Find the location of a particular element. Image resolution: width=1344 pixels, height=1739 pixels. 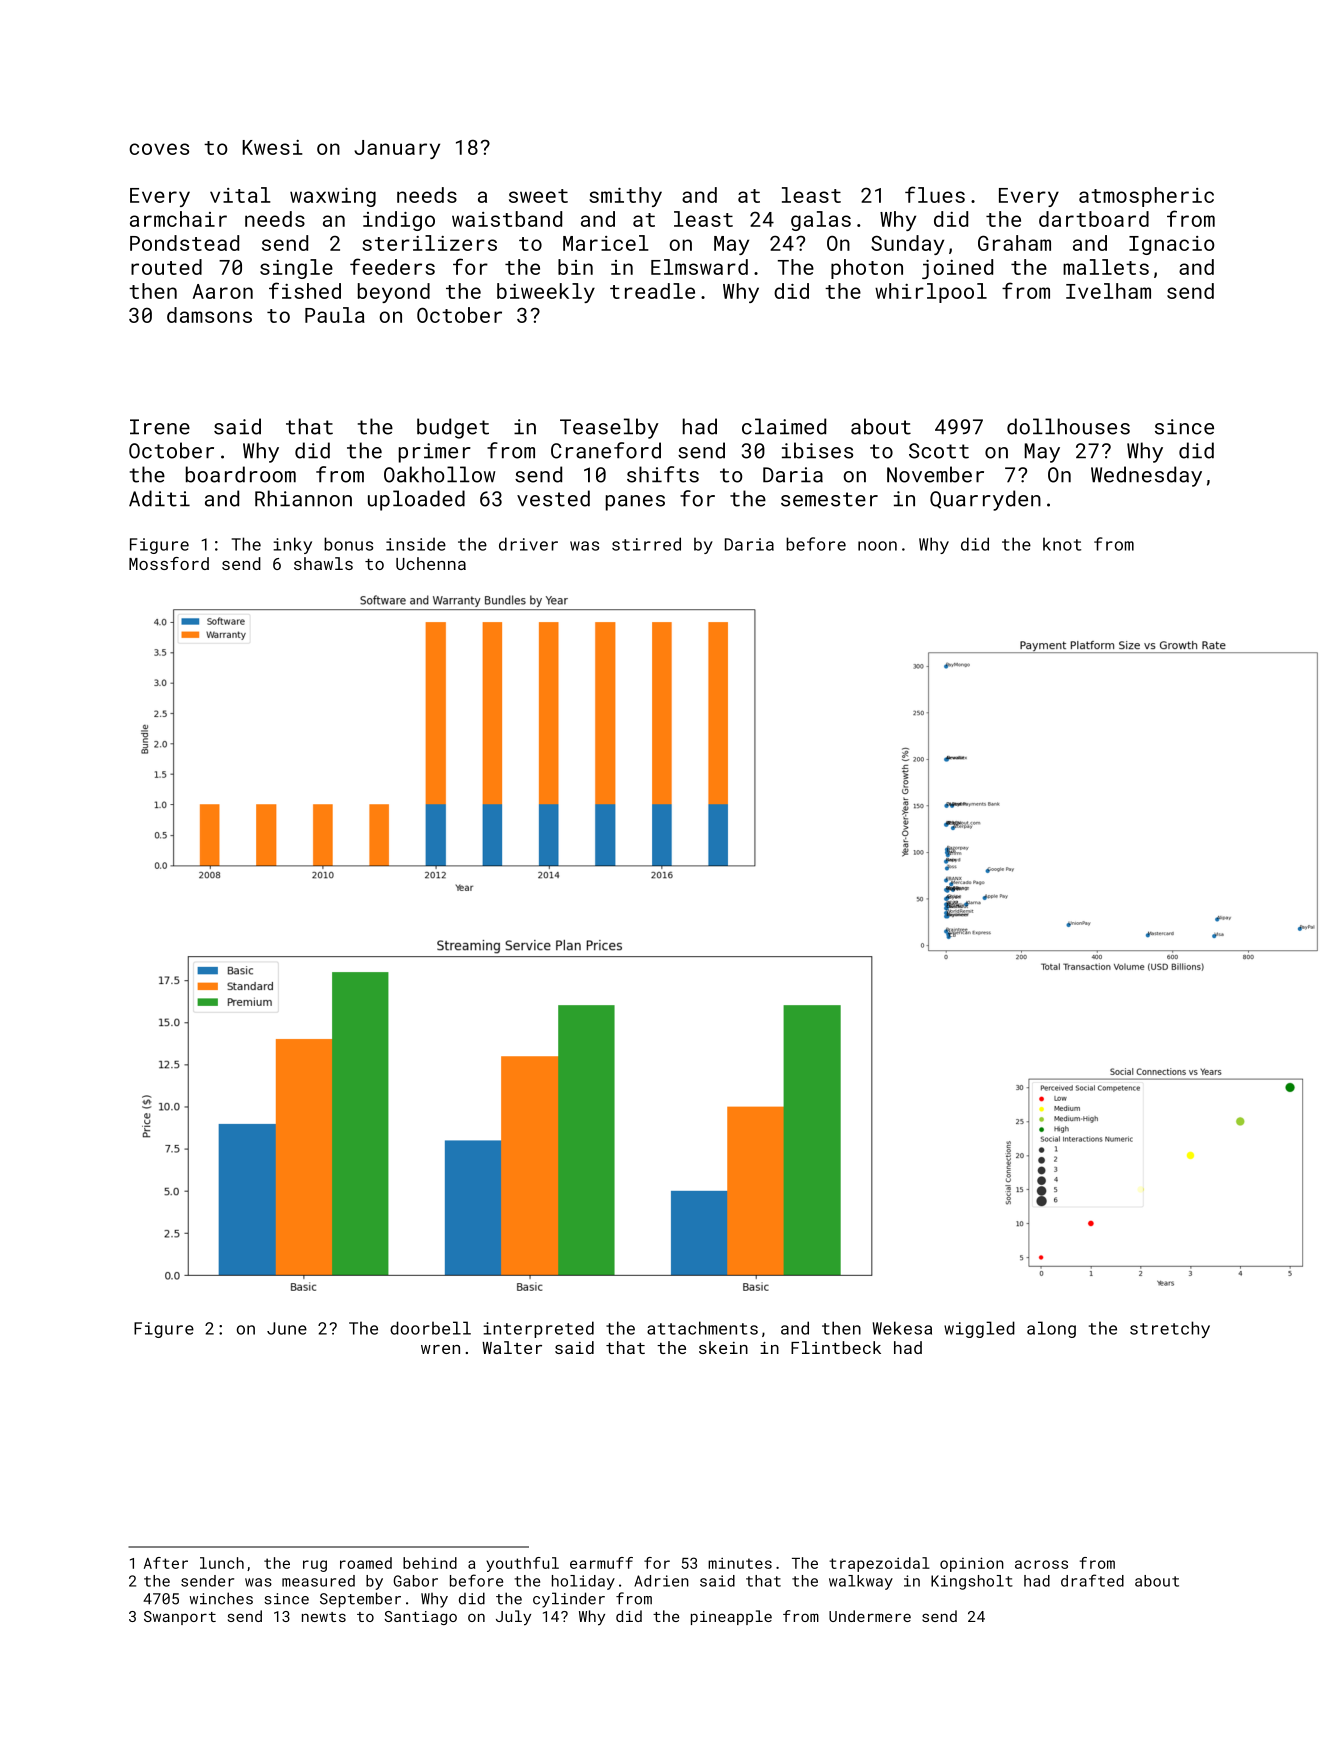

Undermere is located at coordinates (870, 1616).
